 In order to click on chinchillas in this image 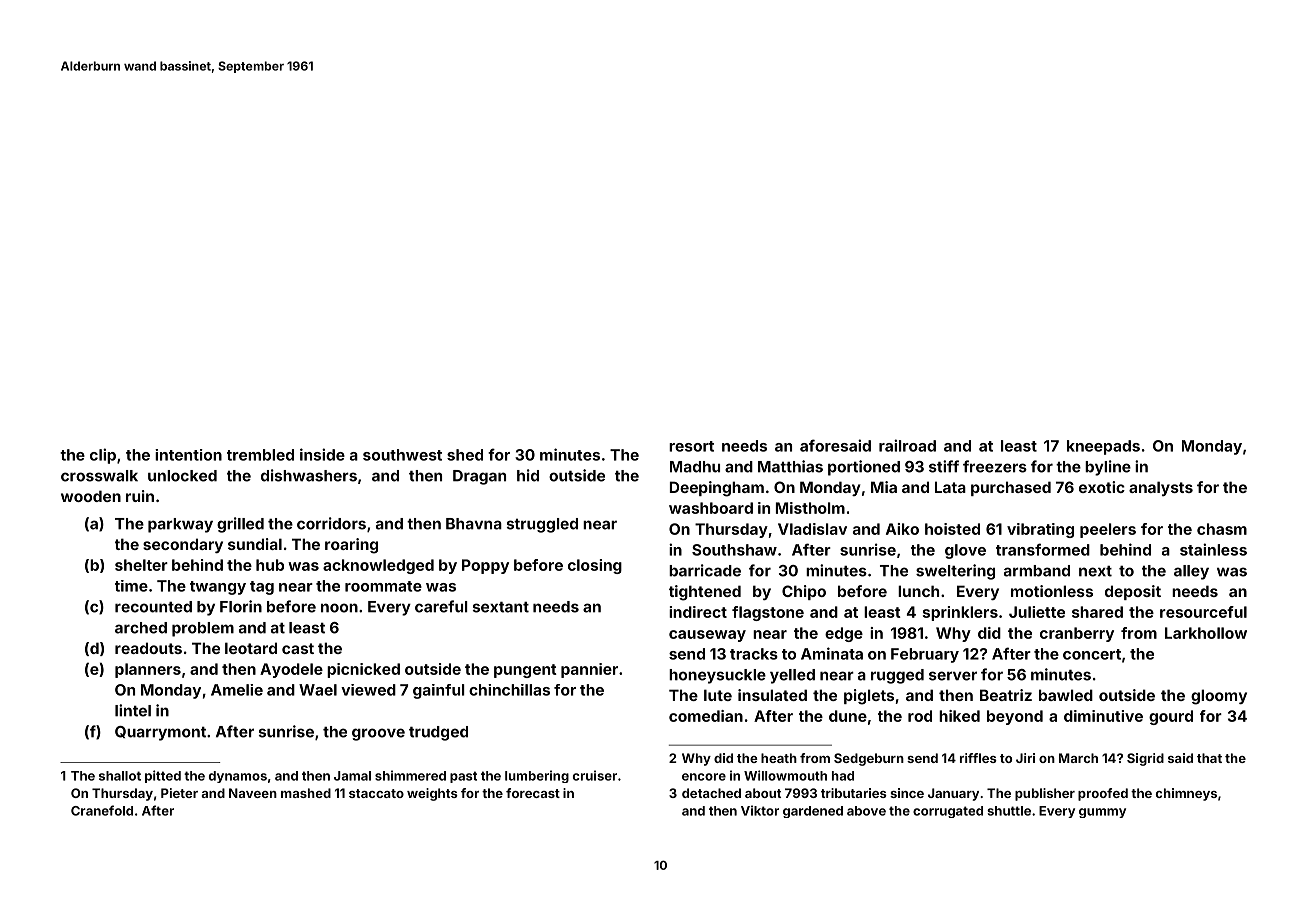, I will do `click(509, 690)`.
